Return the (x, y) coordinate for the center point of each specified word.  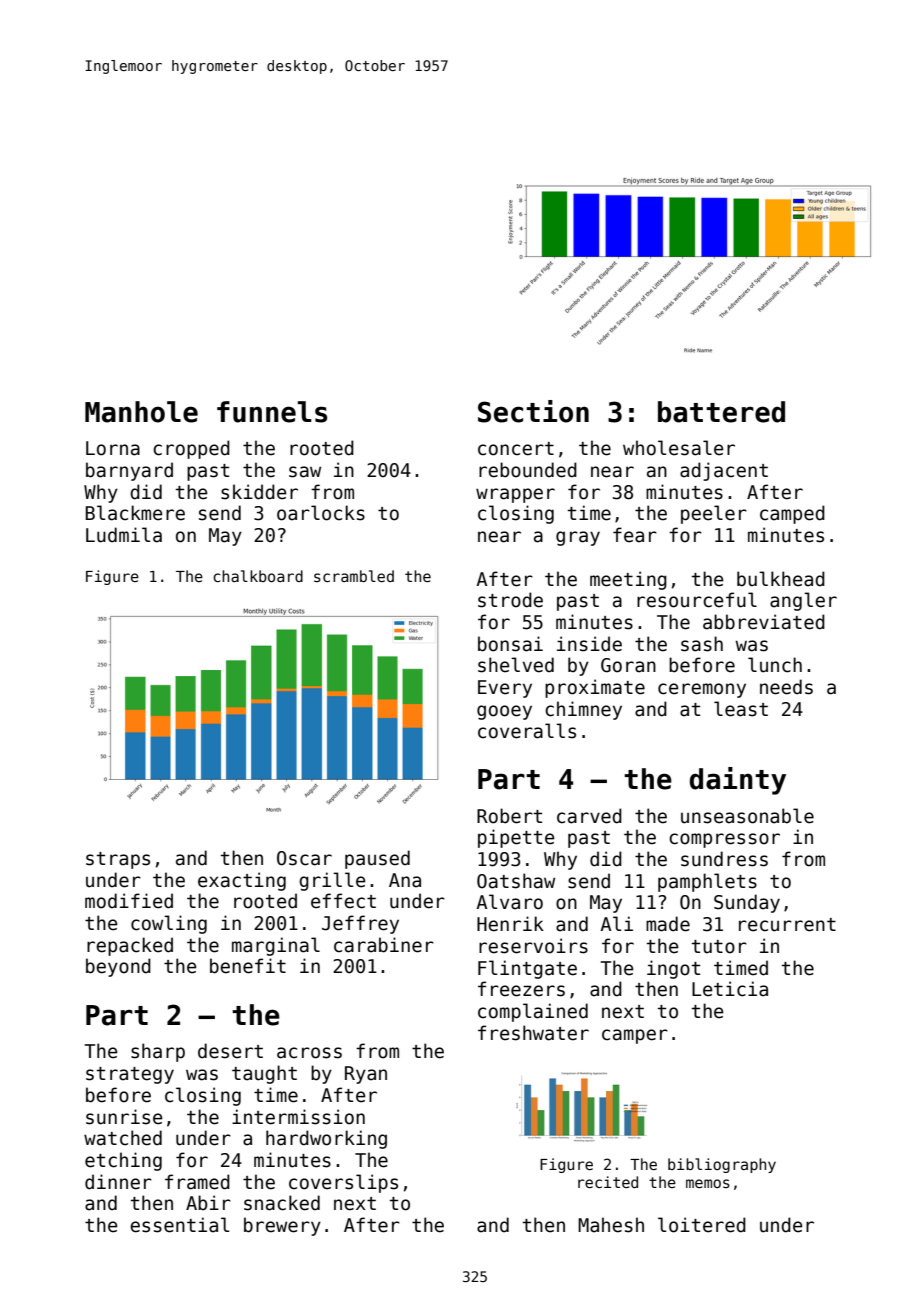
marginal (276, 946)
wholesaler (679, 448)
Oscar (304, 858)
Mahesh (611, 1225)
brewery (282, 1226)
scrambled (354, 576)
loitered (702, 1225)
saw (305, 472)
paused (377, 859)
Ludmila (124, 535)
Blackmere (135, 513)
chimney (583, 710)
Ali (616, 923)
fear (635, 535)
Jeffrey (360, 924)
